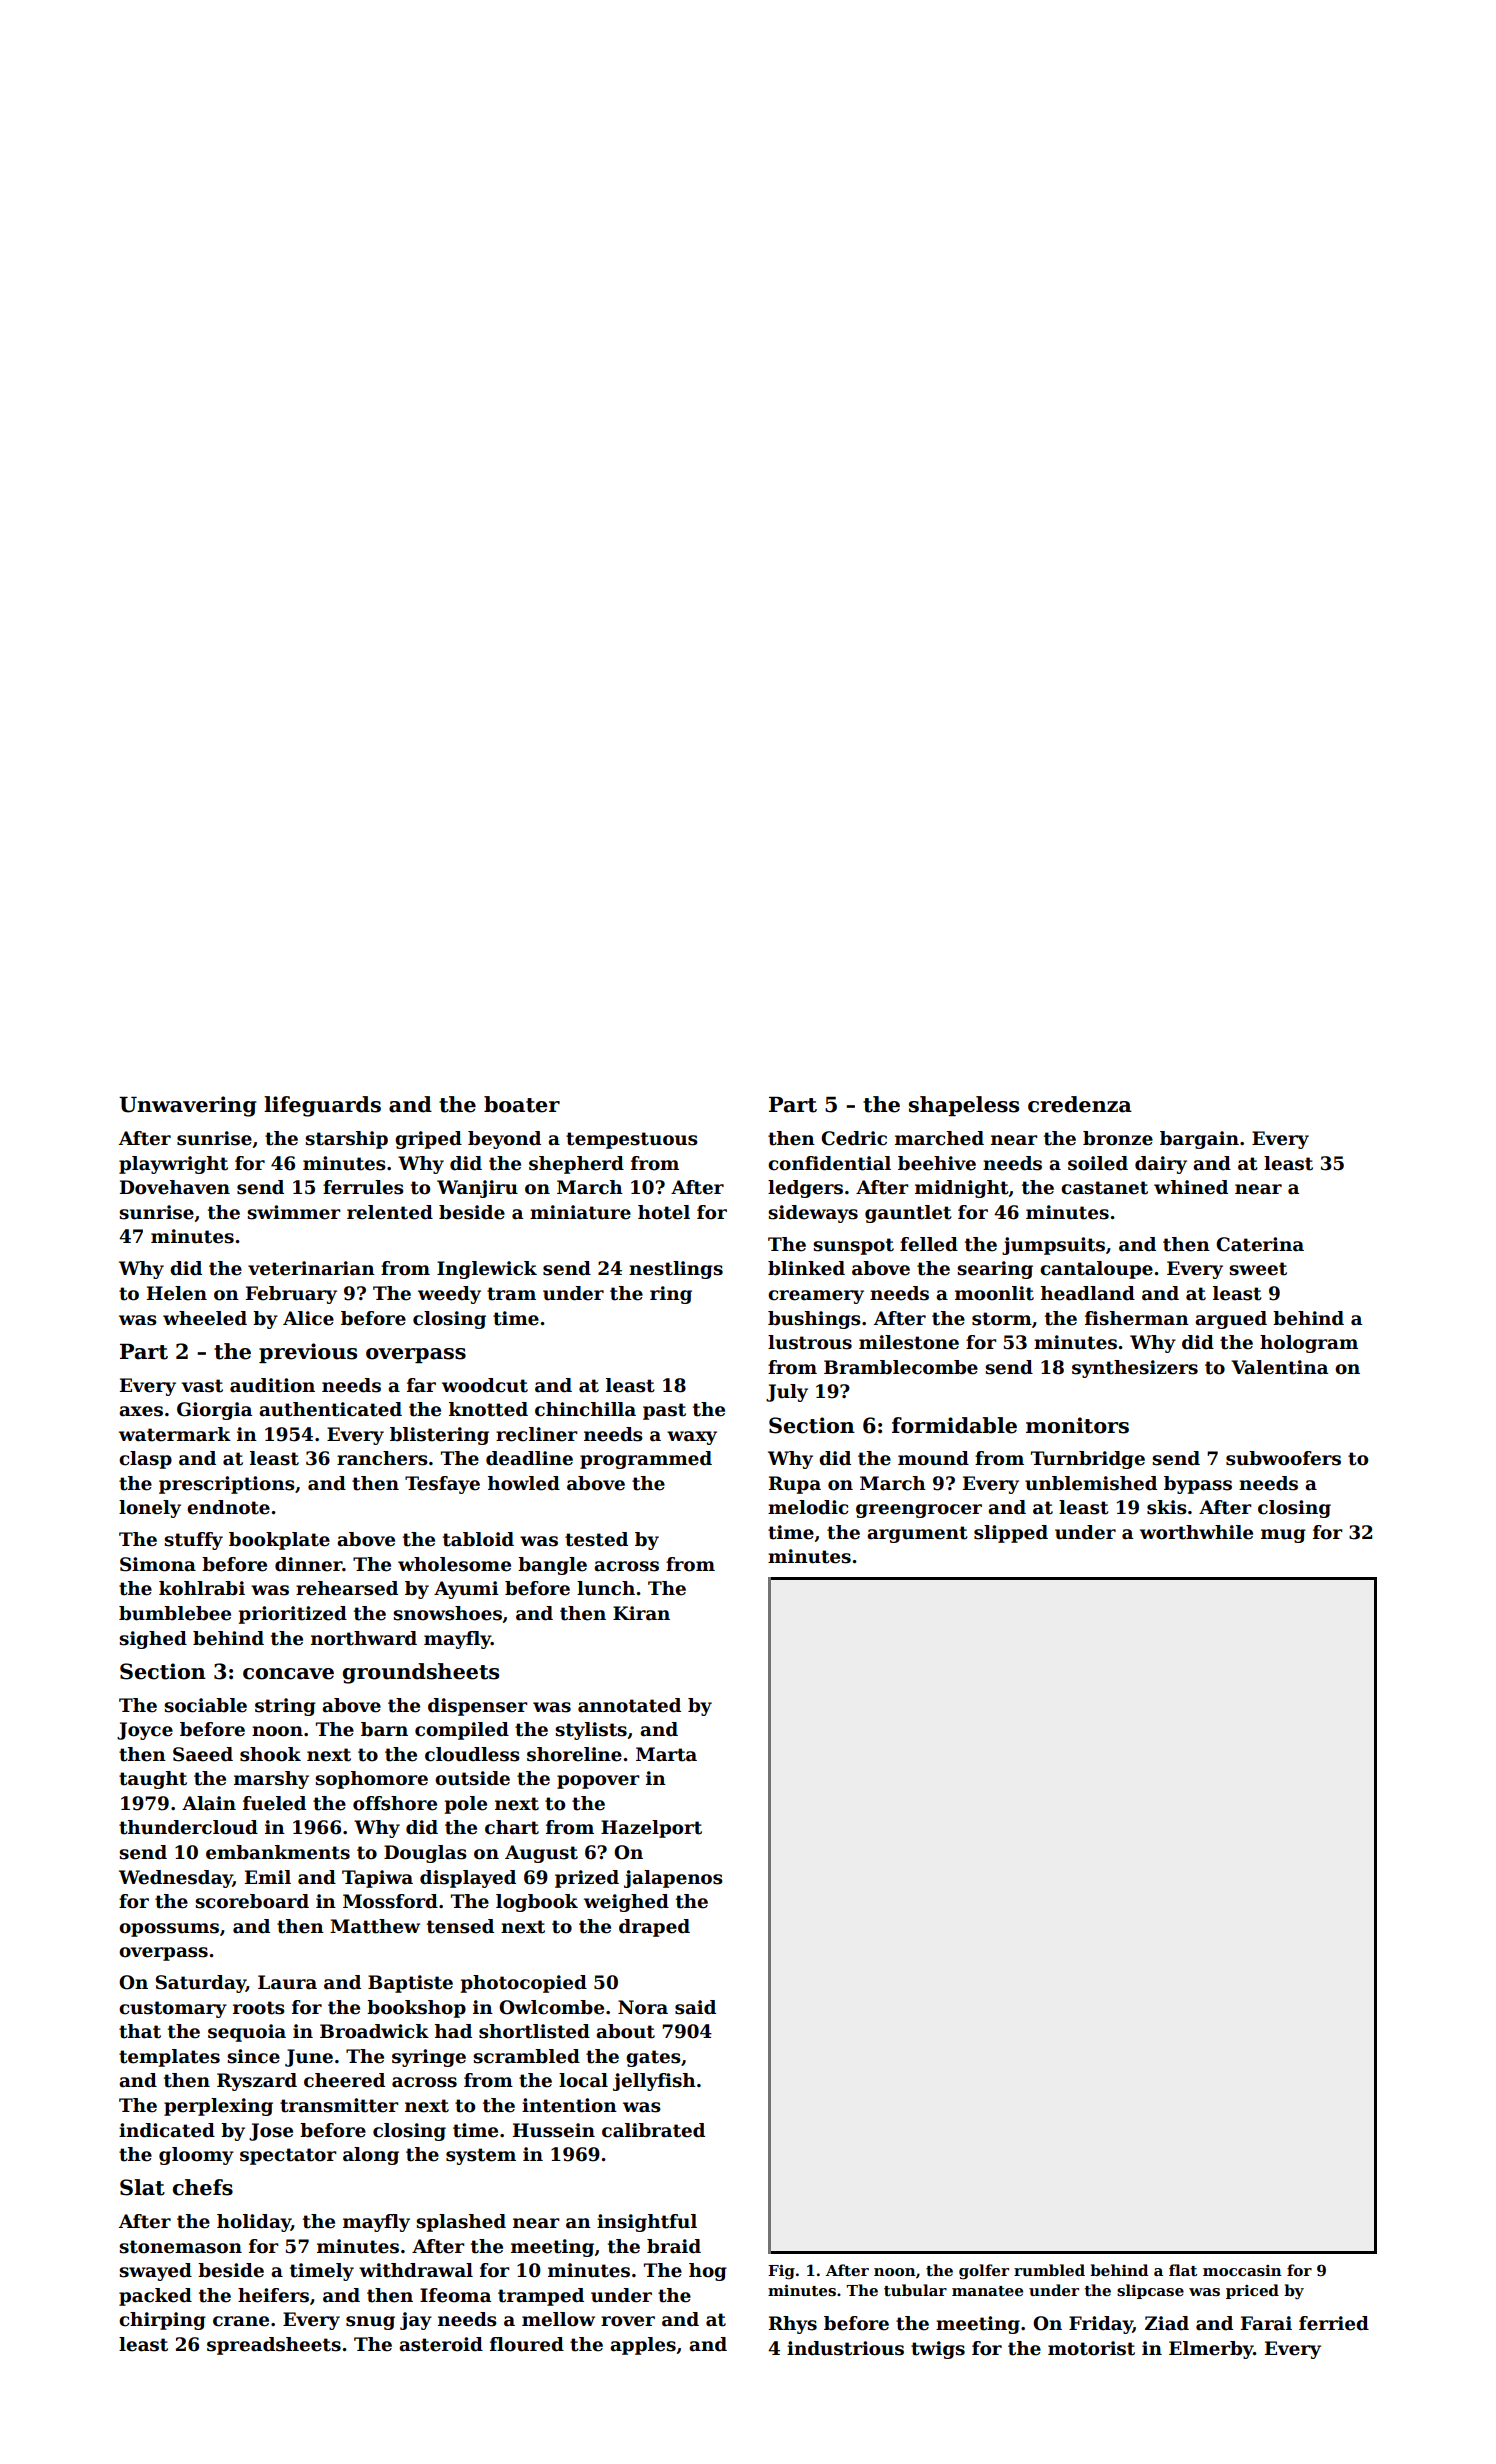  Describe the element at coordinates (449, 1295) in the screenshot. I see `weedy` at that location.
